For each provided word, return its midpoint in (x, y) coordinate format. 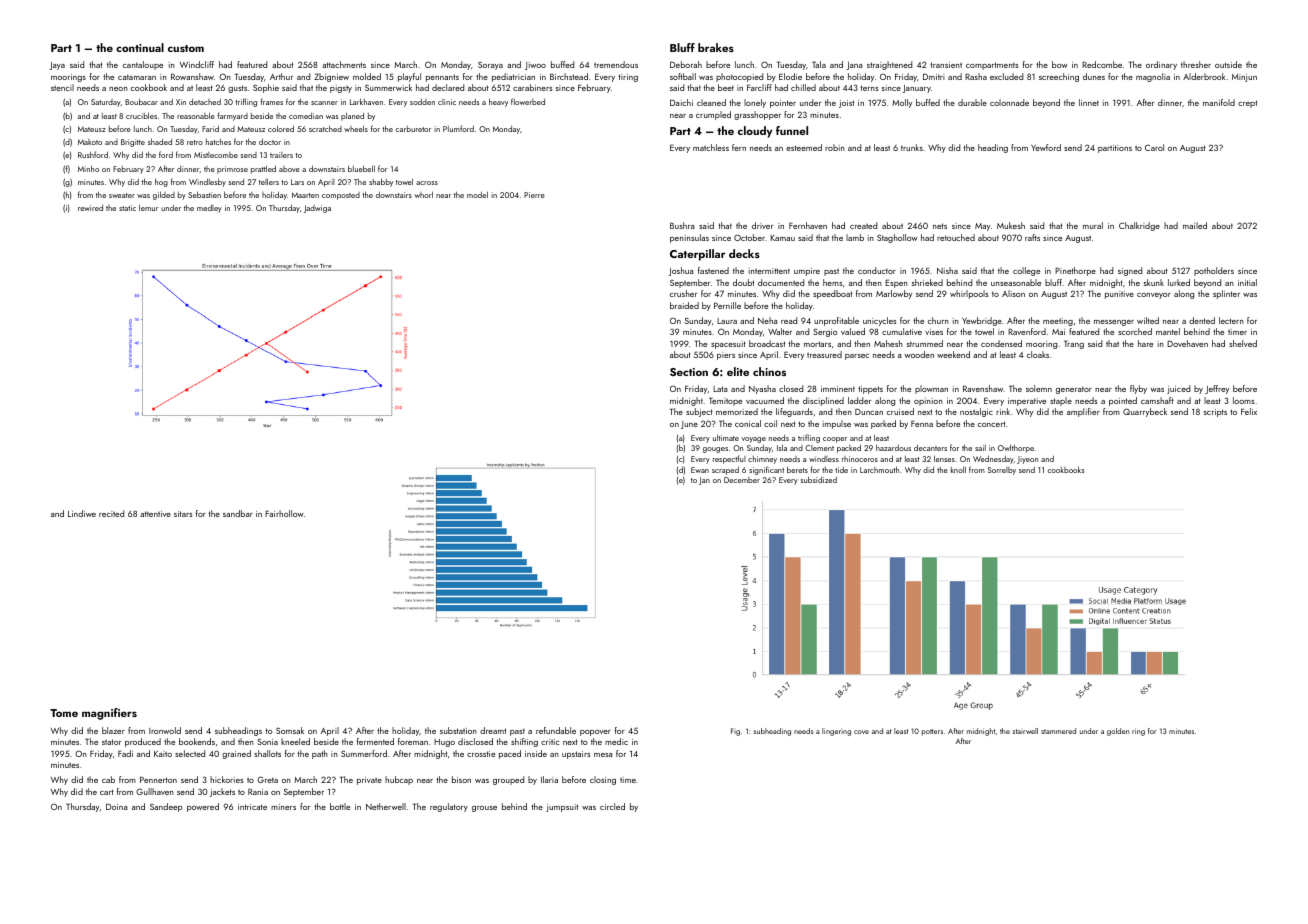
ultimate (726, 437)
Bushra (682, 225)
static (127, 208)
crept (1247, 104)
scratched (325, 128)
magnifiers (109, 714)
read (789, 320)
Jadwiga (317, 209)
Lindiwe (82, 513)
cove (861, 732)
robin (835, 147)
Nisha (947, 270)
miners (283, 807)
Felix (1249, 411)
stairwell (1025, 731)
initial (1247, 282)
